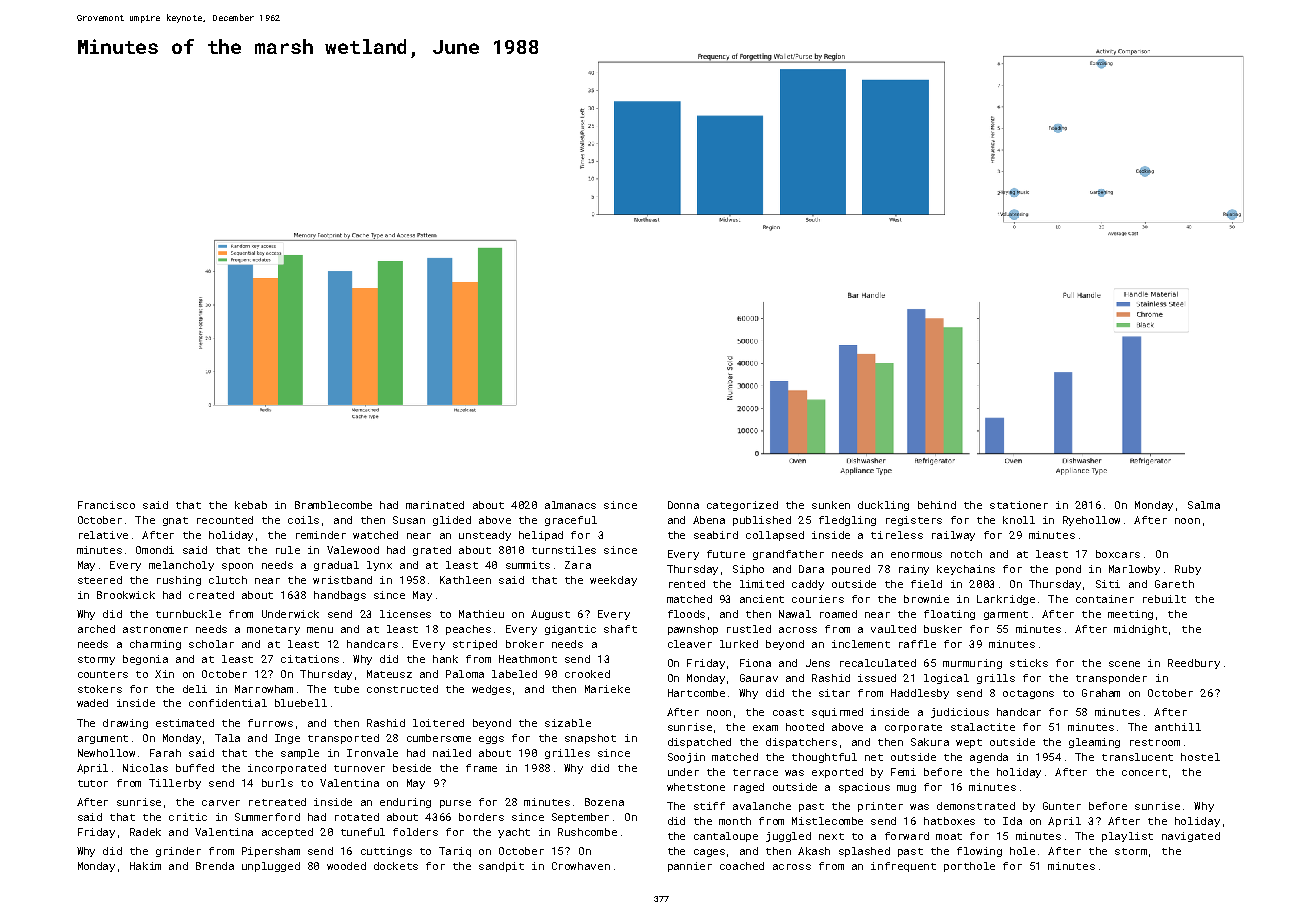 The width and height of the document is (1308, 924). I want to click on Soojin, so click(686, 758).
